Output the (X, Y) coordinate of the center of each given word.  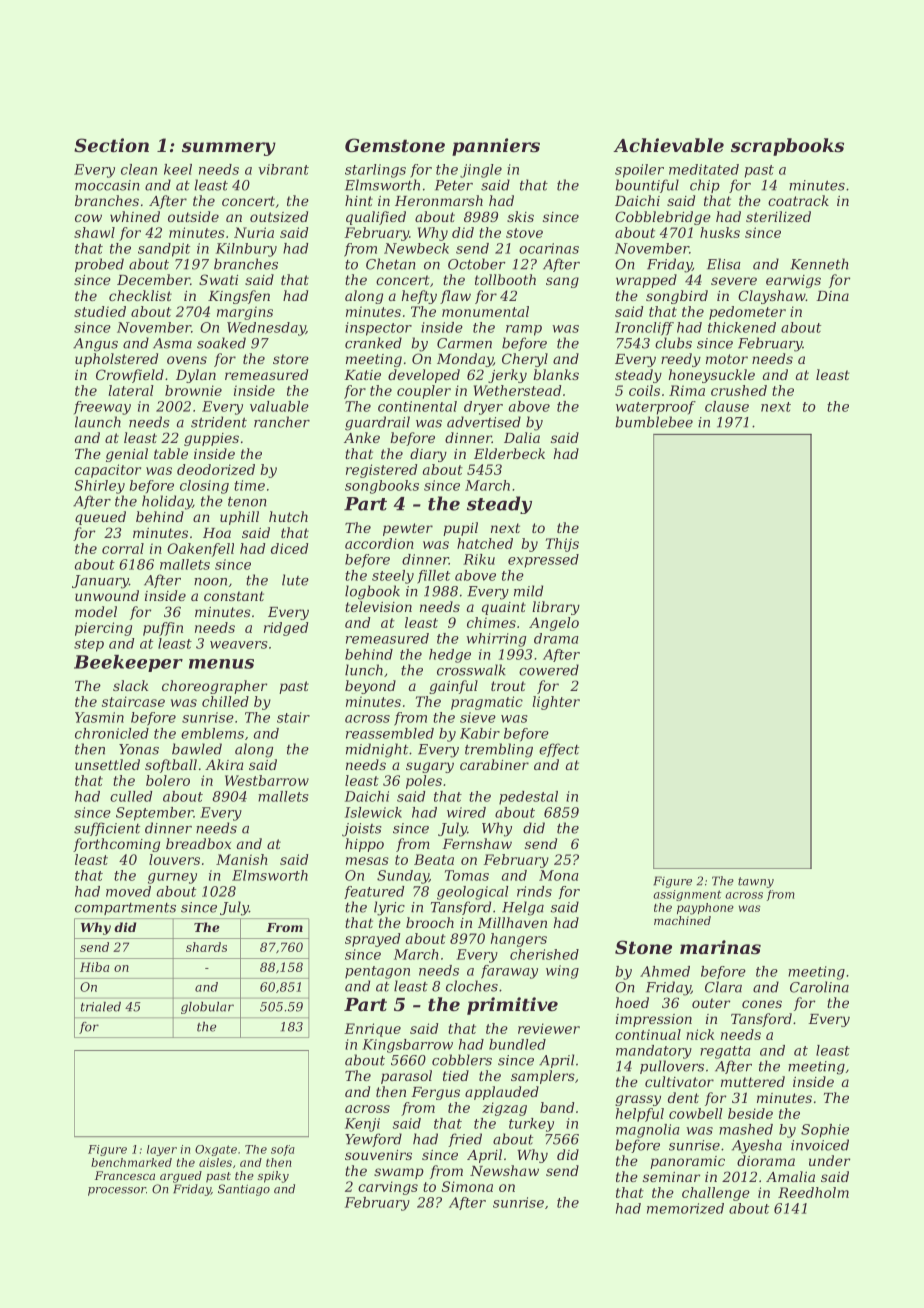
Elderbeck (509, 453)
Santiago (244, 1190)
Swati (218, 279)
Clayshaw (772, 297)
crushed (739, 390)
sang (562, 282)
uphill (239, 518)
